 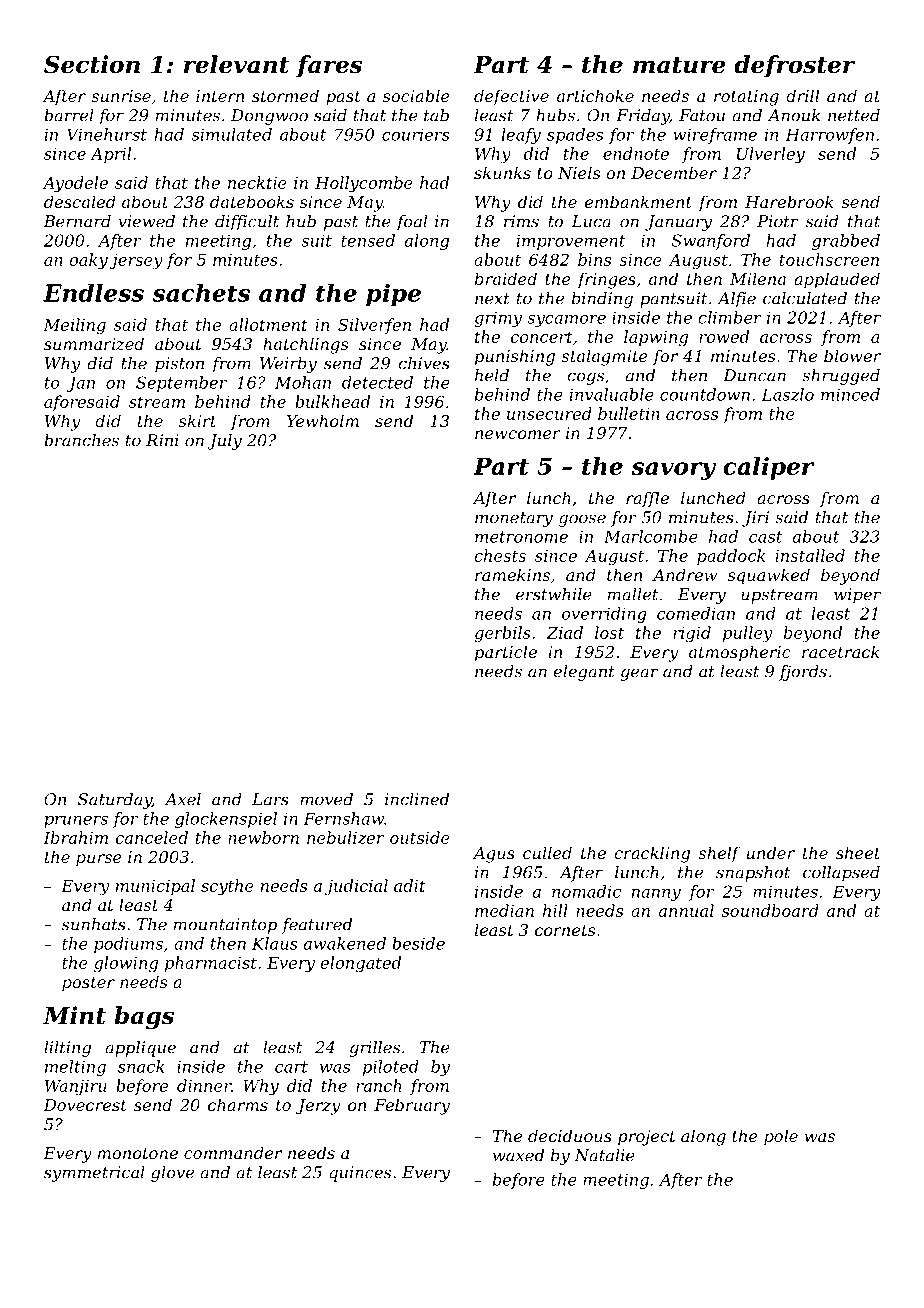 What do you see at coordinates (769, 576) in the screenshot?
I see `squawked` at bounding box center [769, 576].
